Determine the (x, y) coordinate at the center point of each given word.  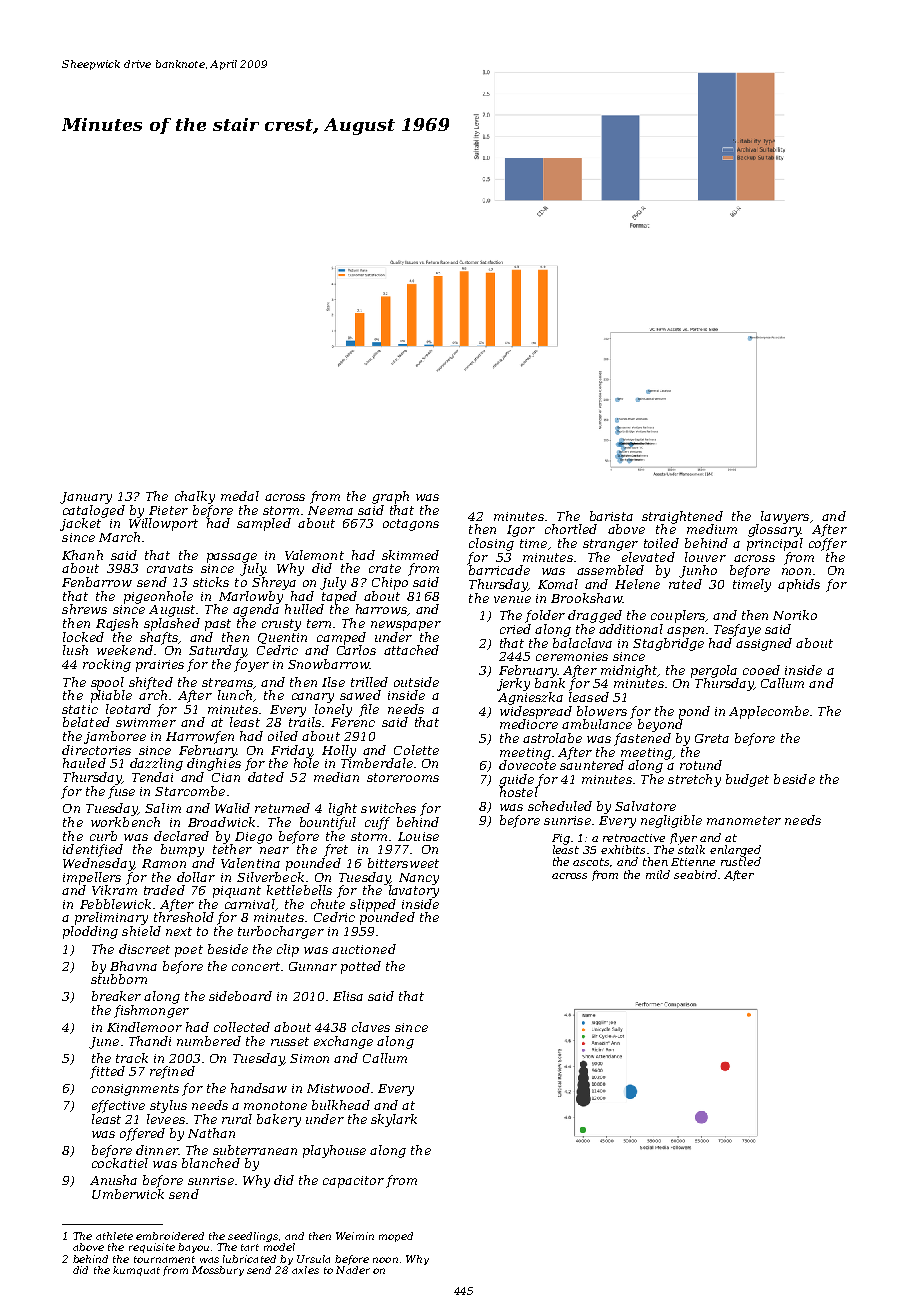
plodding (90, 932)
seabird (695, 874)
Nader (353, 1270)
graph (390, 497)
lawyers (785, 517)
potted (361, 967)
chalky (195, 497)
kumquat (136, 1271)
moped (396, 1237)
